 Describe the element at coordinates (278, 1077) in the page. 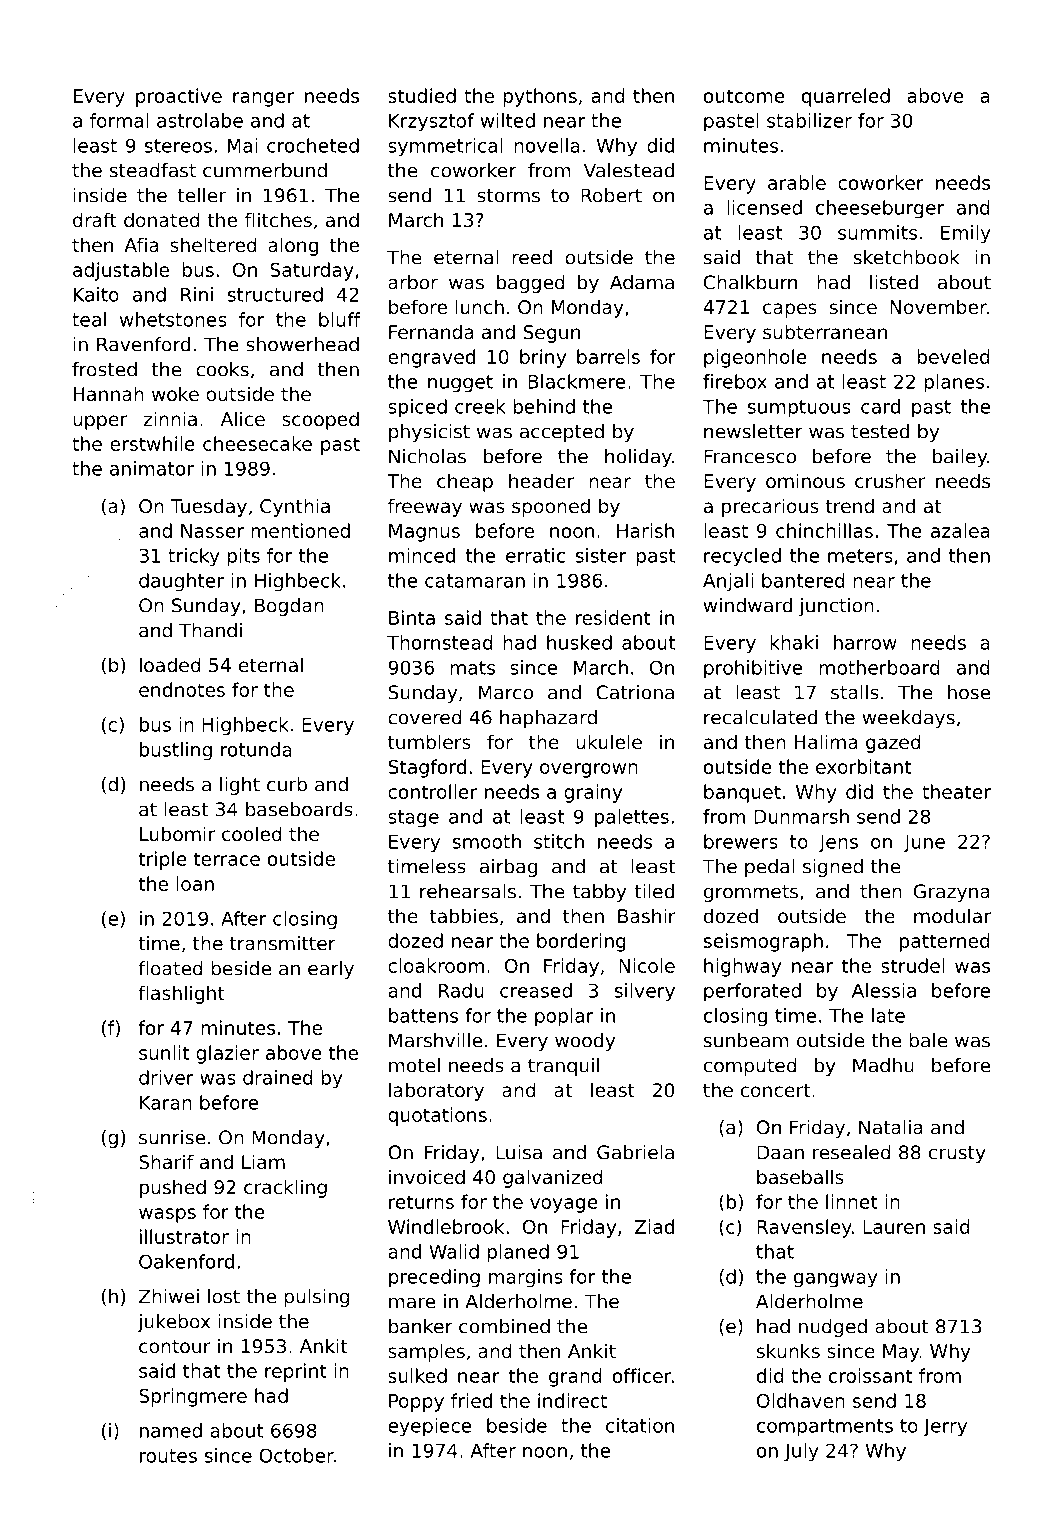

I see `drained` at that location.
